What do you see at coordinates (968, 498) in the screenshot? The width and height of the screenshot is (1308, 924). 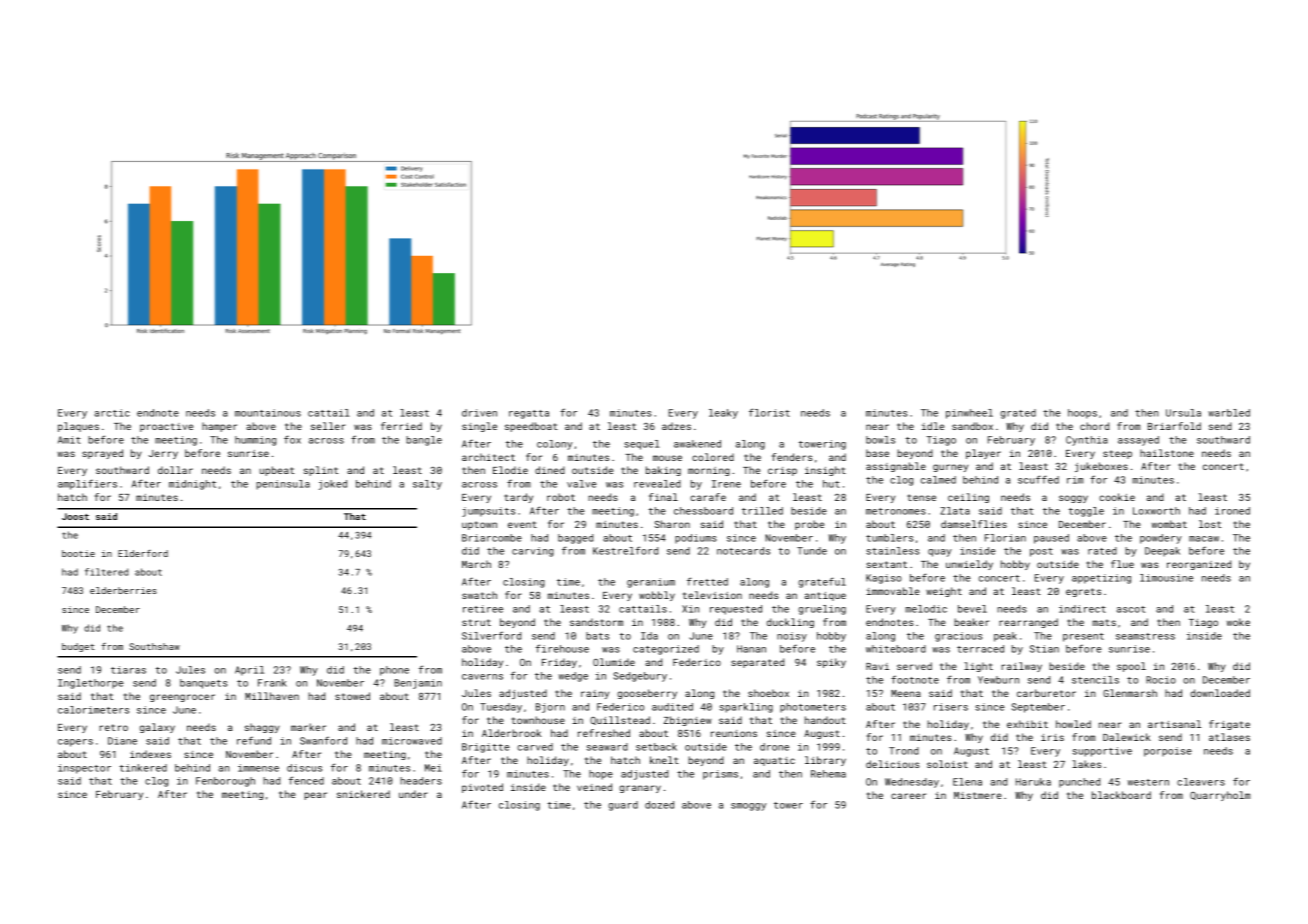 I see `ceiling` at bounding box center [968, 498].
